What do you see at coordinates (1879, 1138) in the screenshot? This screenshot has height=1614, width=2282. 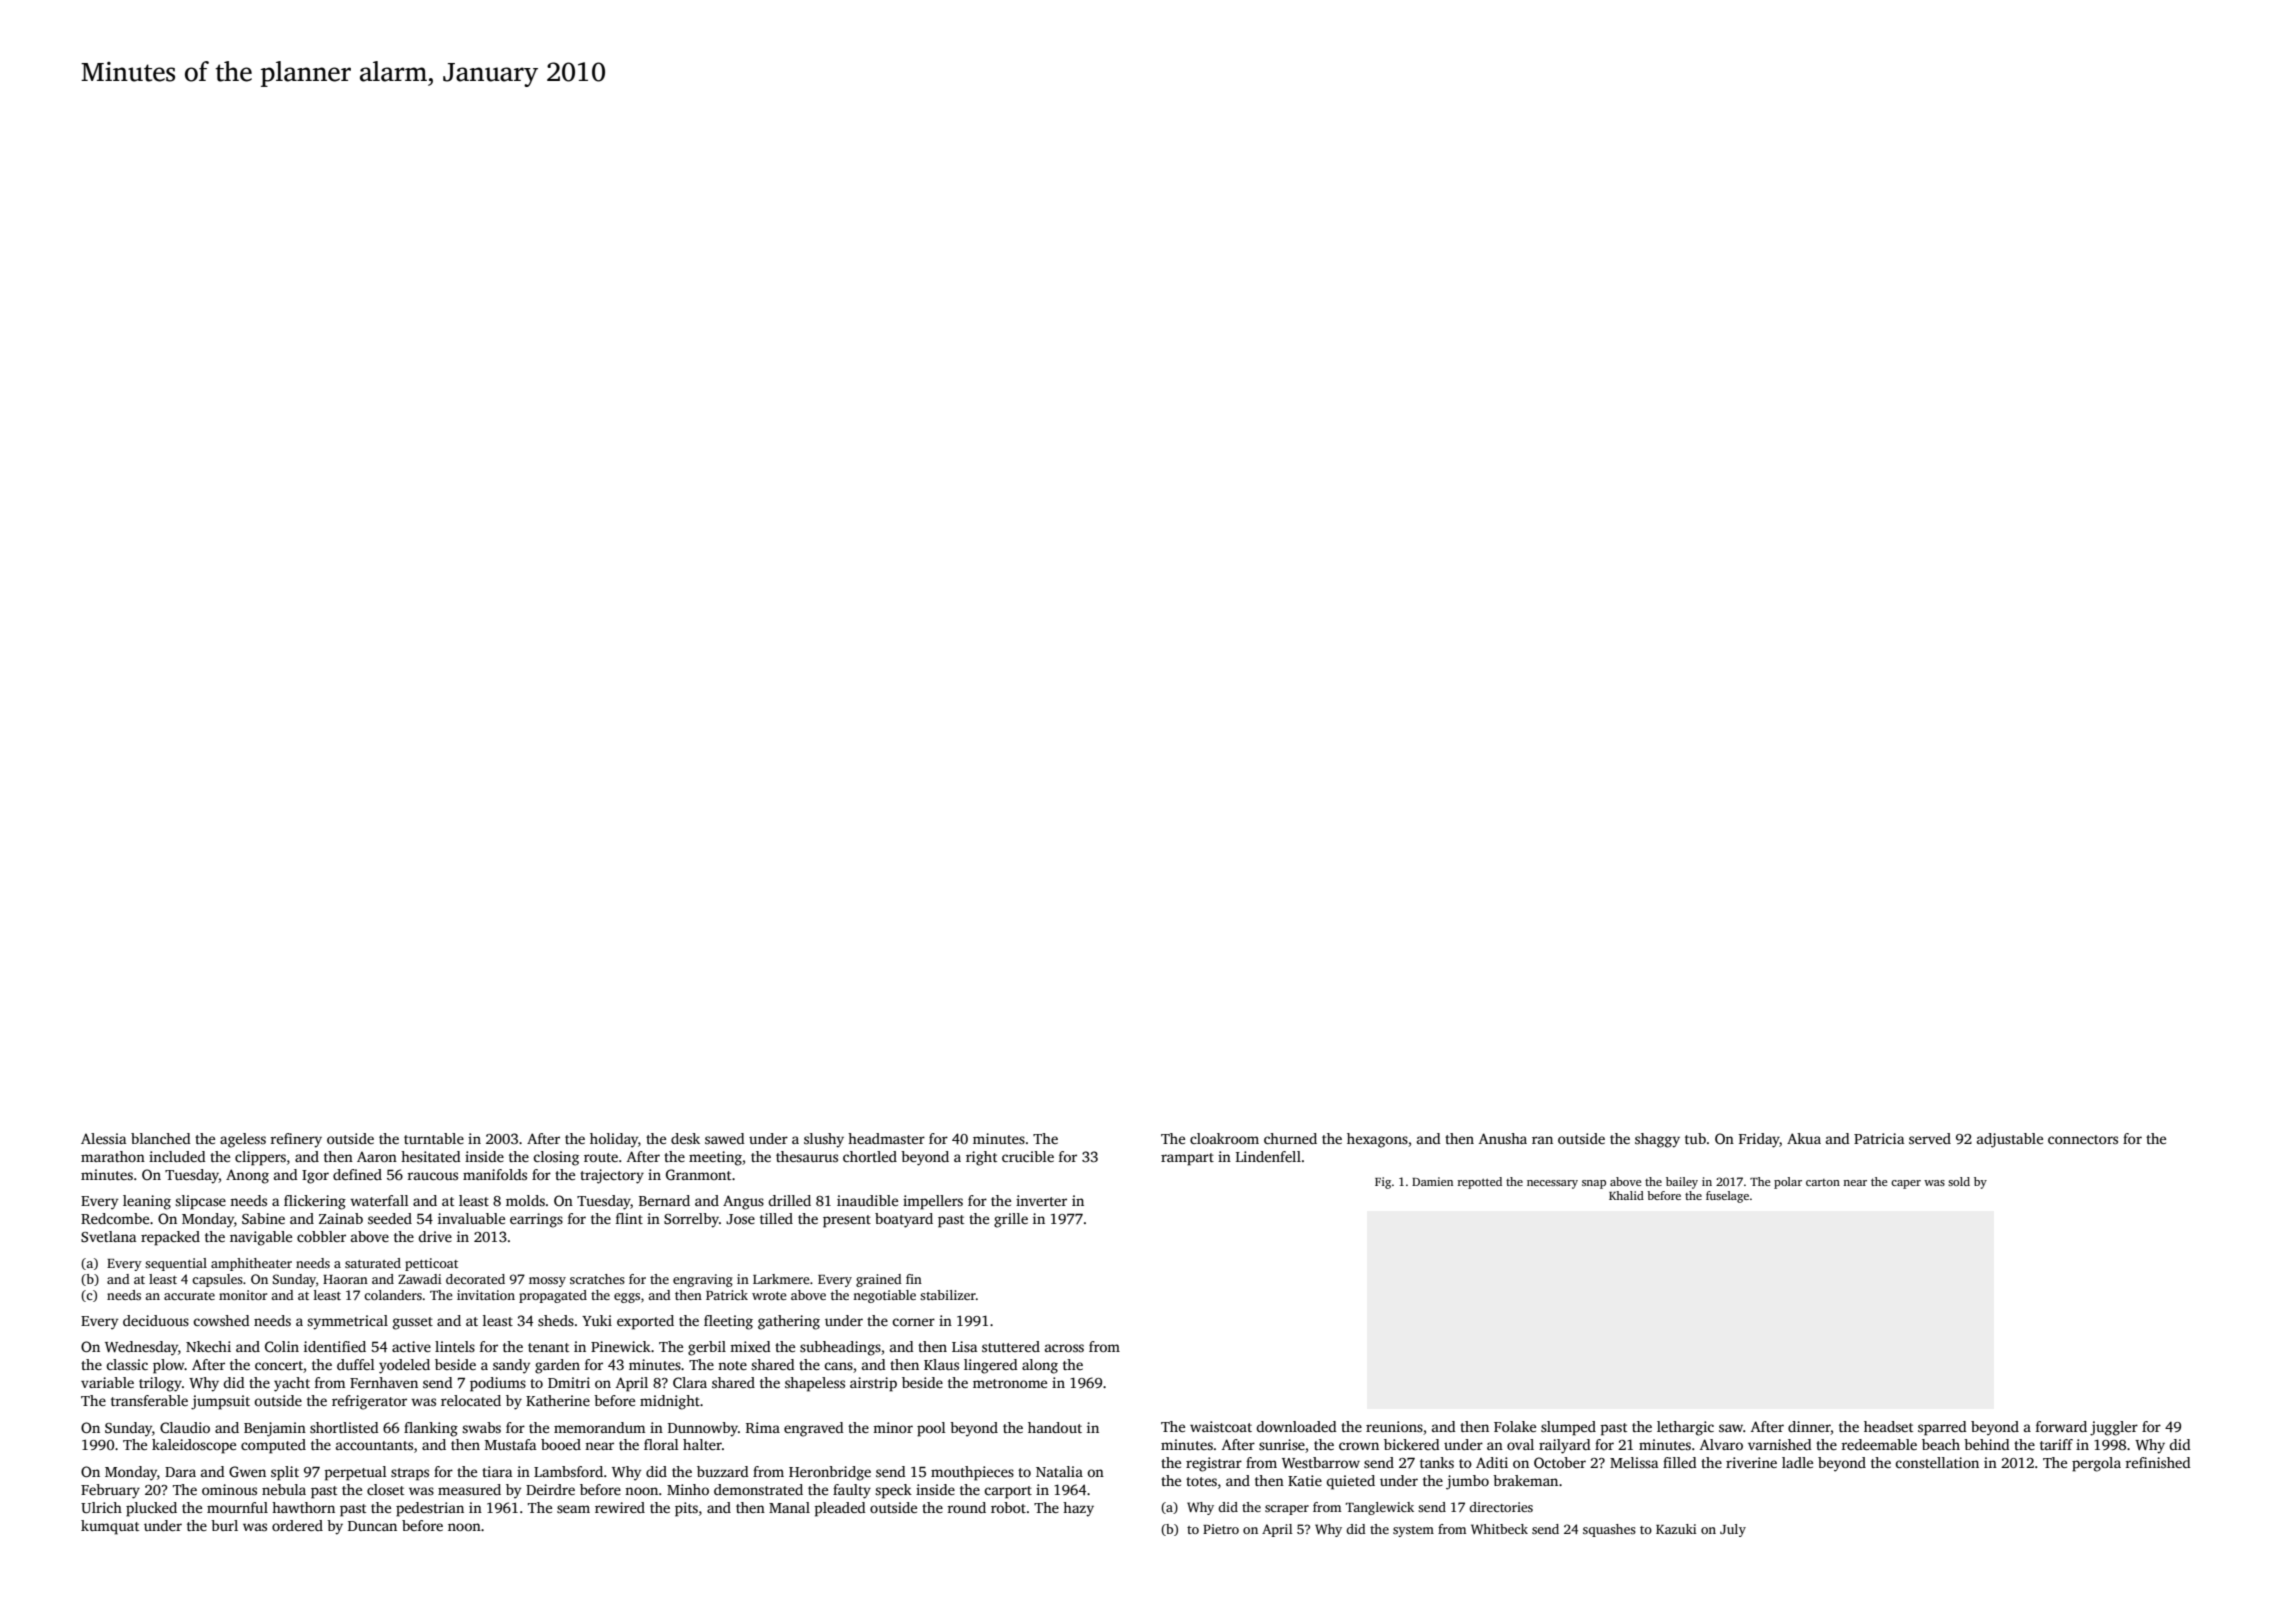 I see `Patricia` at bounding box center [1879, 1138].
